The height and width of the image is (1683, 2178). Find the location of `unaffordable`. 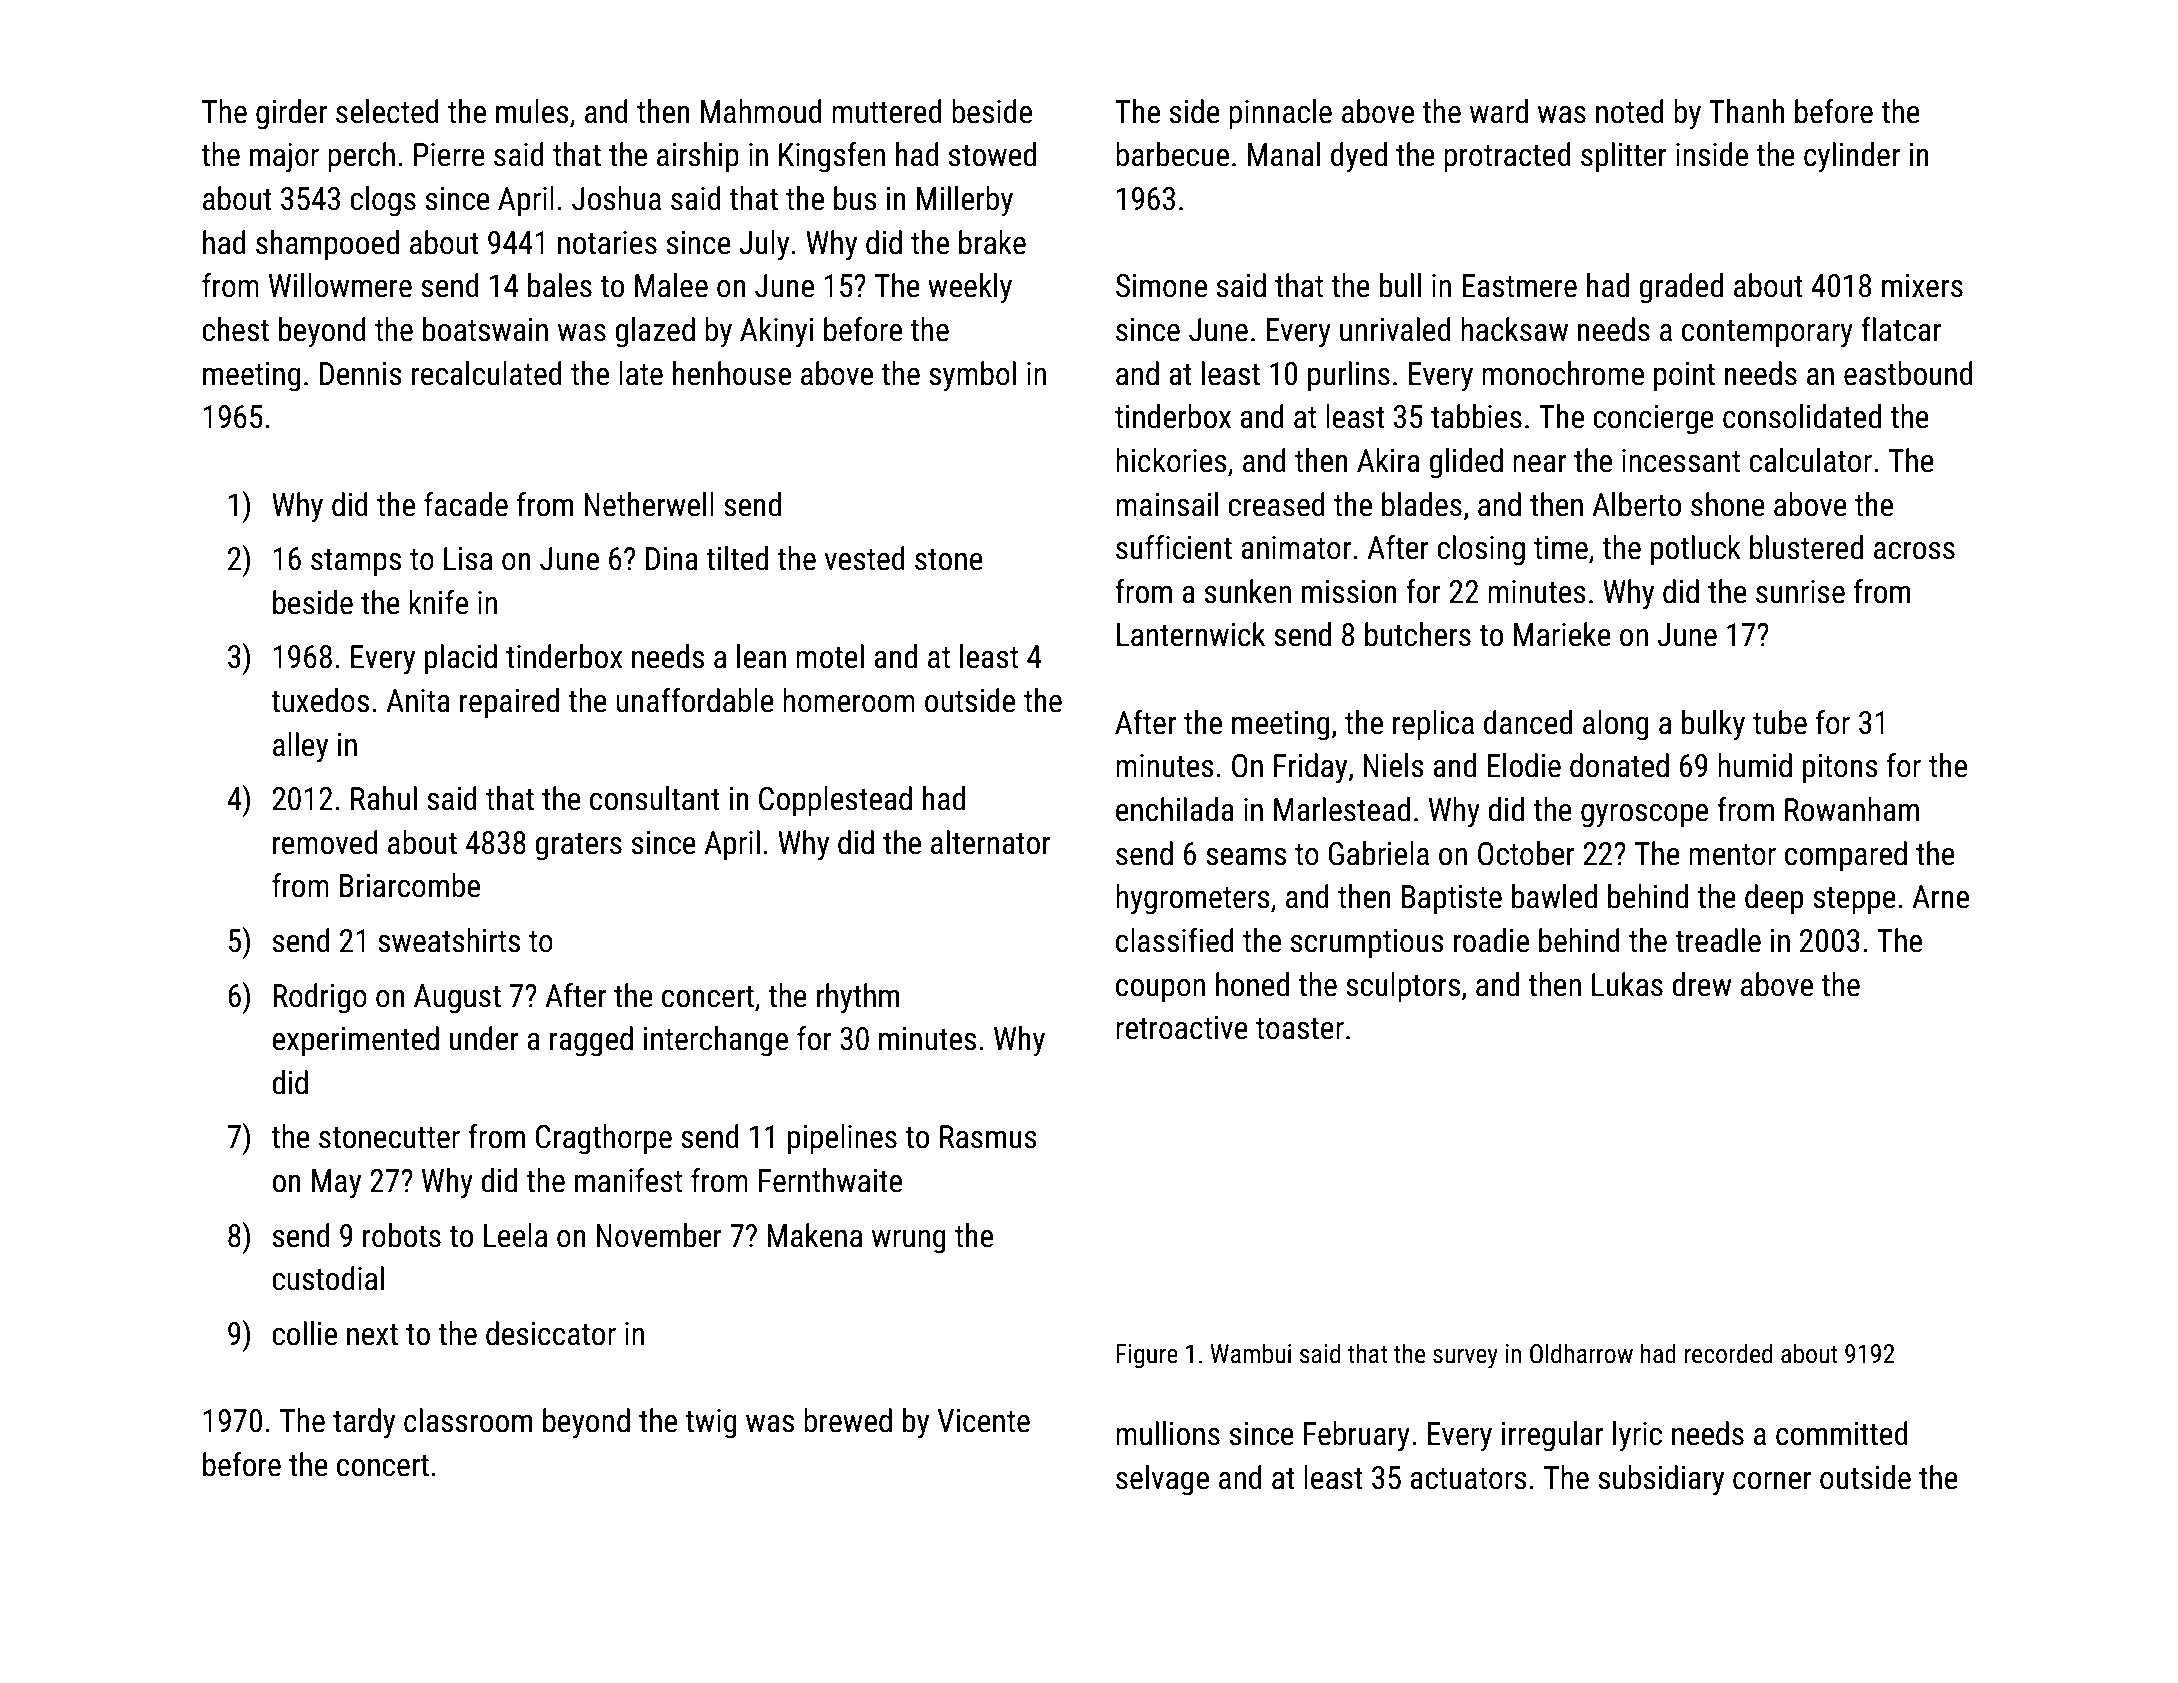

unaffordable is located at coordinates (695, 700).
